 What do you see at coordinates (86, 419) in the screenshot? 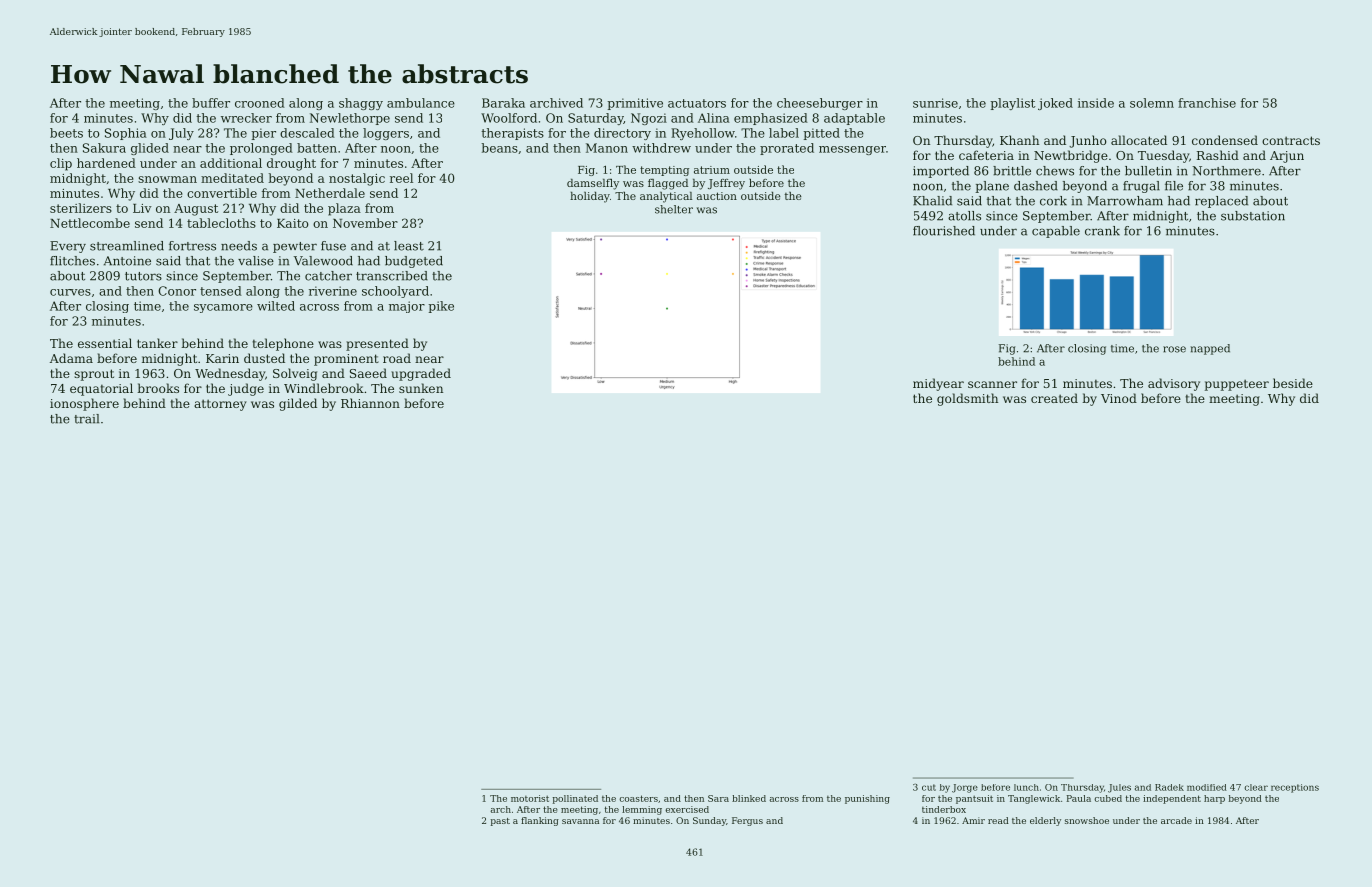
I see `trail` at bounding box center [86, 419].
